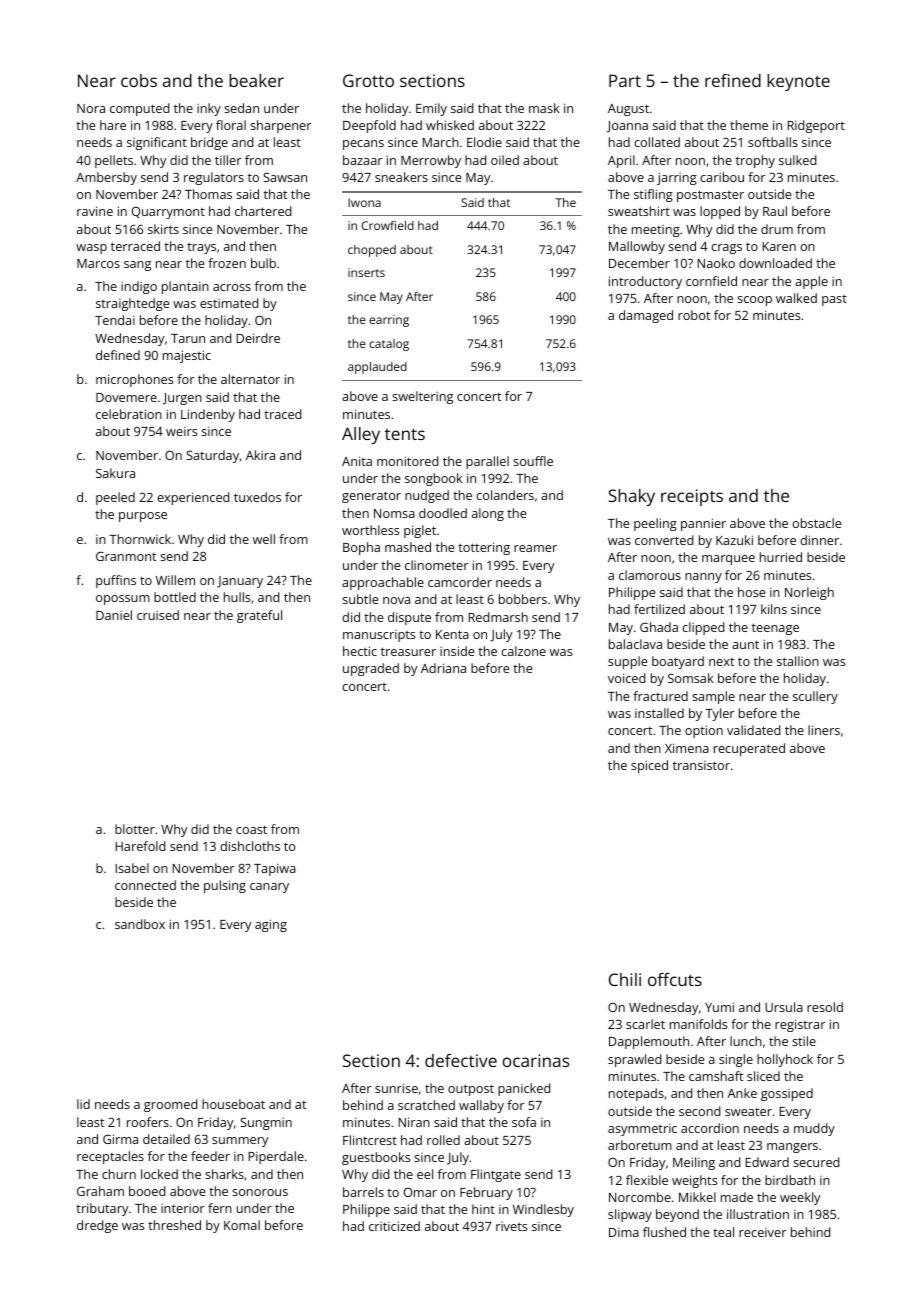 The image size is (924, 1308). Describe the element at coordinates (631, 497) in the screenshot. I see `Shaky` at that location.
